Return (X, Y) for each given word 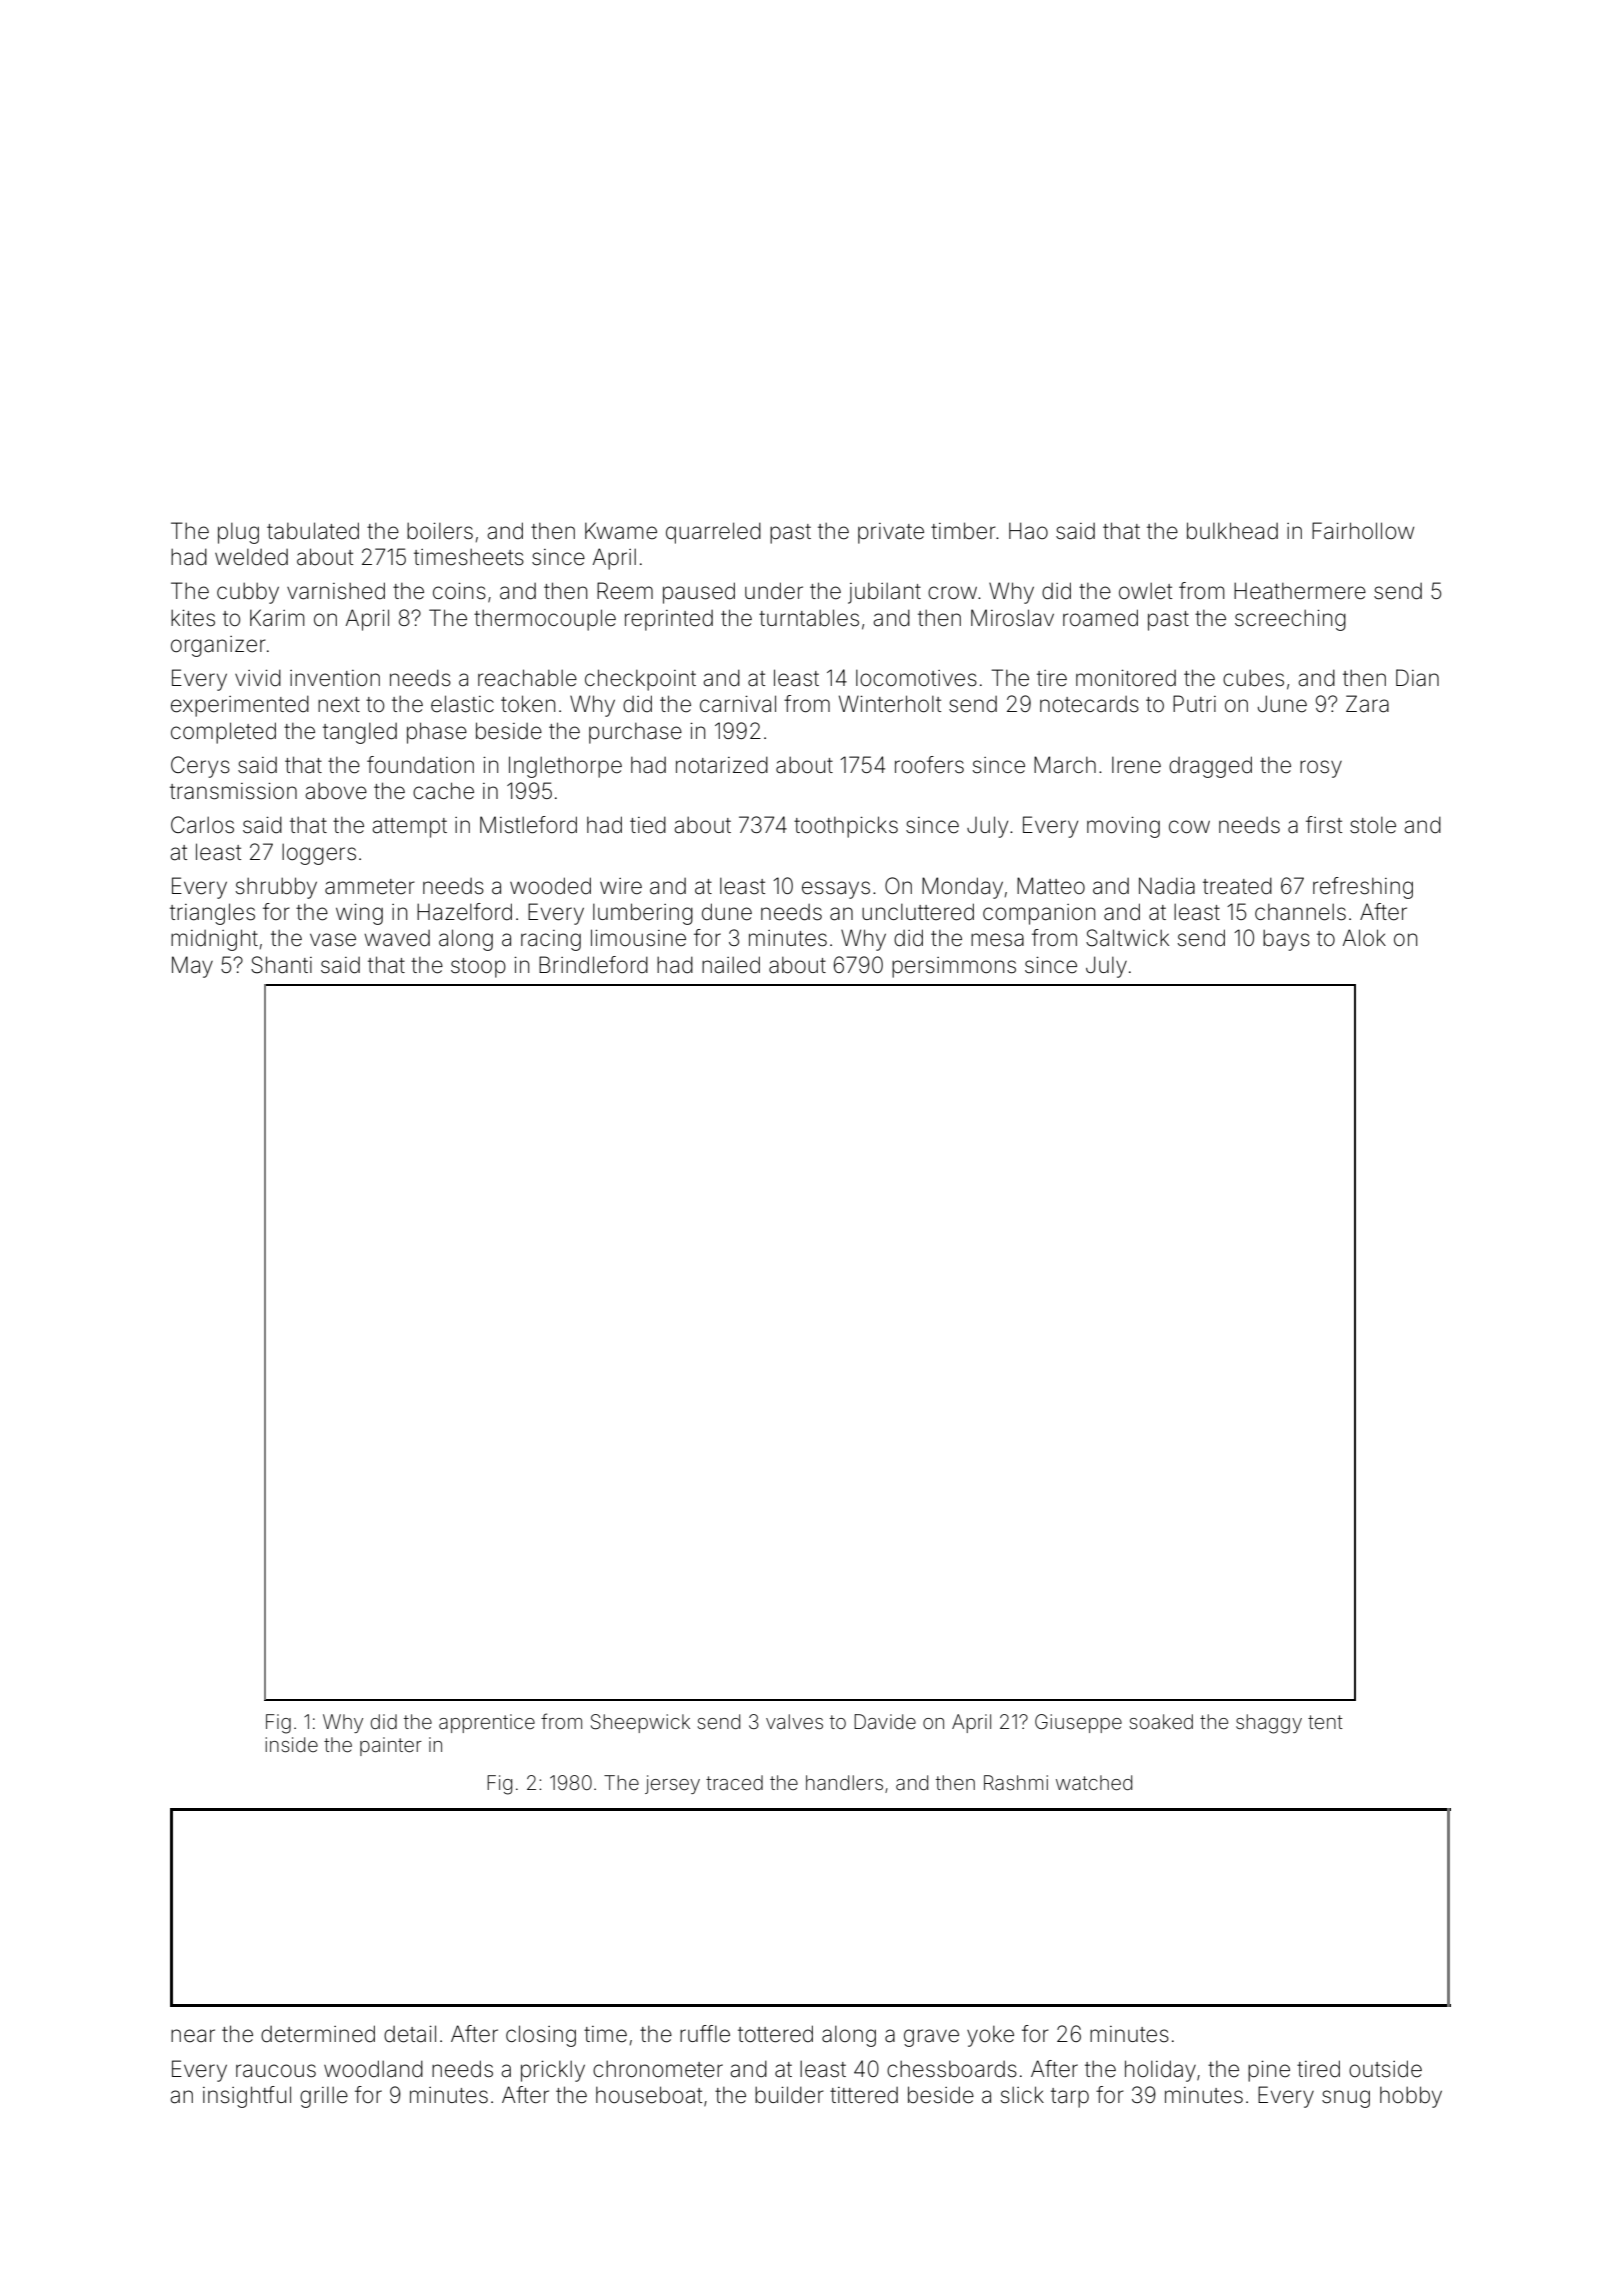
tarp (1070, 2098)
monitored (1126, 678)
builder (789, 2095)
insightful (247, 2097)
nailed (731, 965)
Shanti (281, 965)
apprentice (487, 1723)
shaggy (1269, 1724)
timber (963, 531)
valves (794, 1721)
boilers (440, 531)
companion (1039, 914)
